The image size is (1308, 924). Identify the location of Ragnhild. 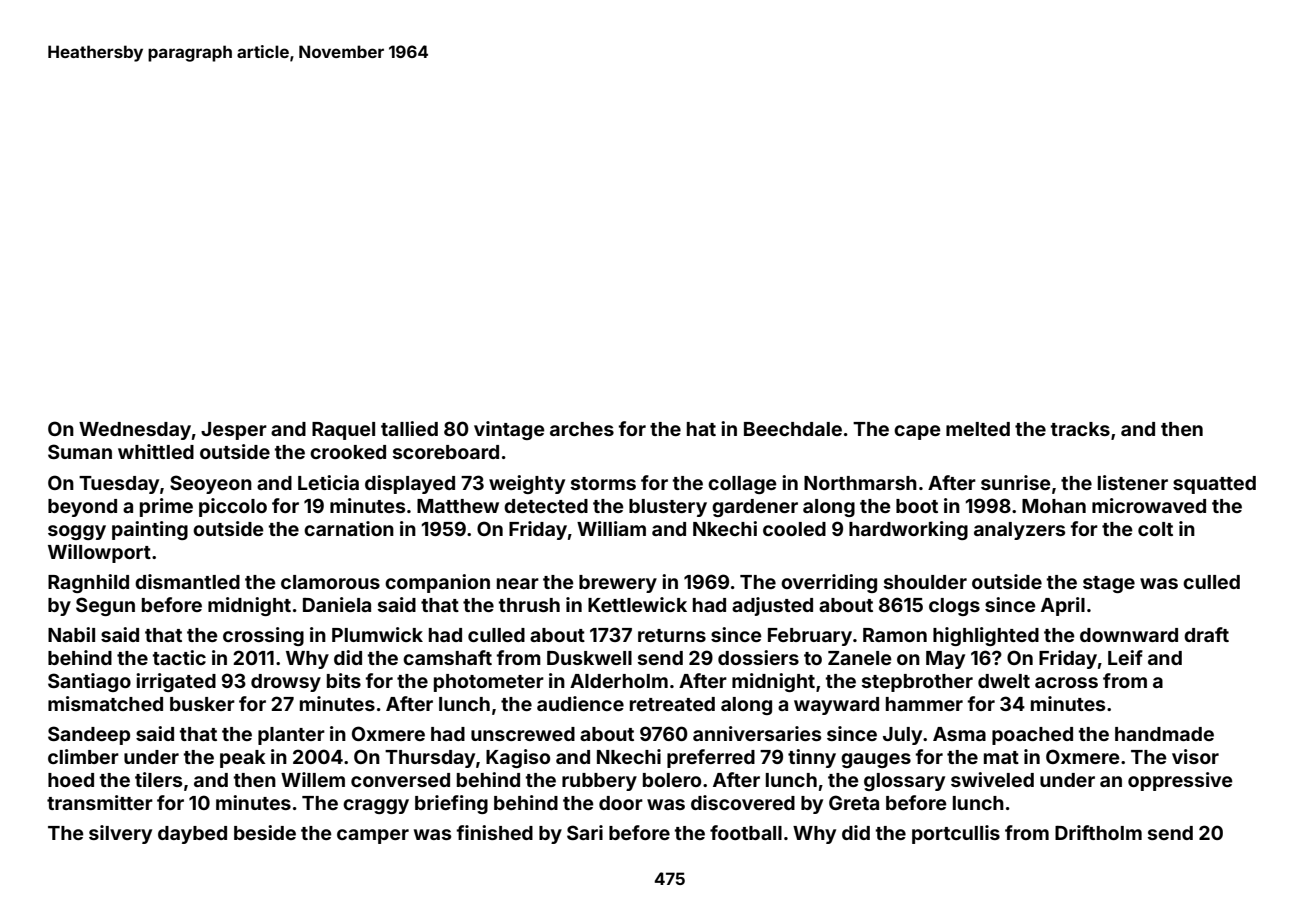
(88, 583).
